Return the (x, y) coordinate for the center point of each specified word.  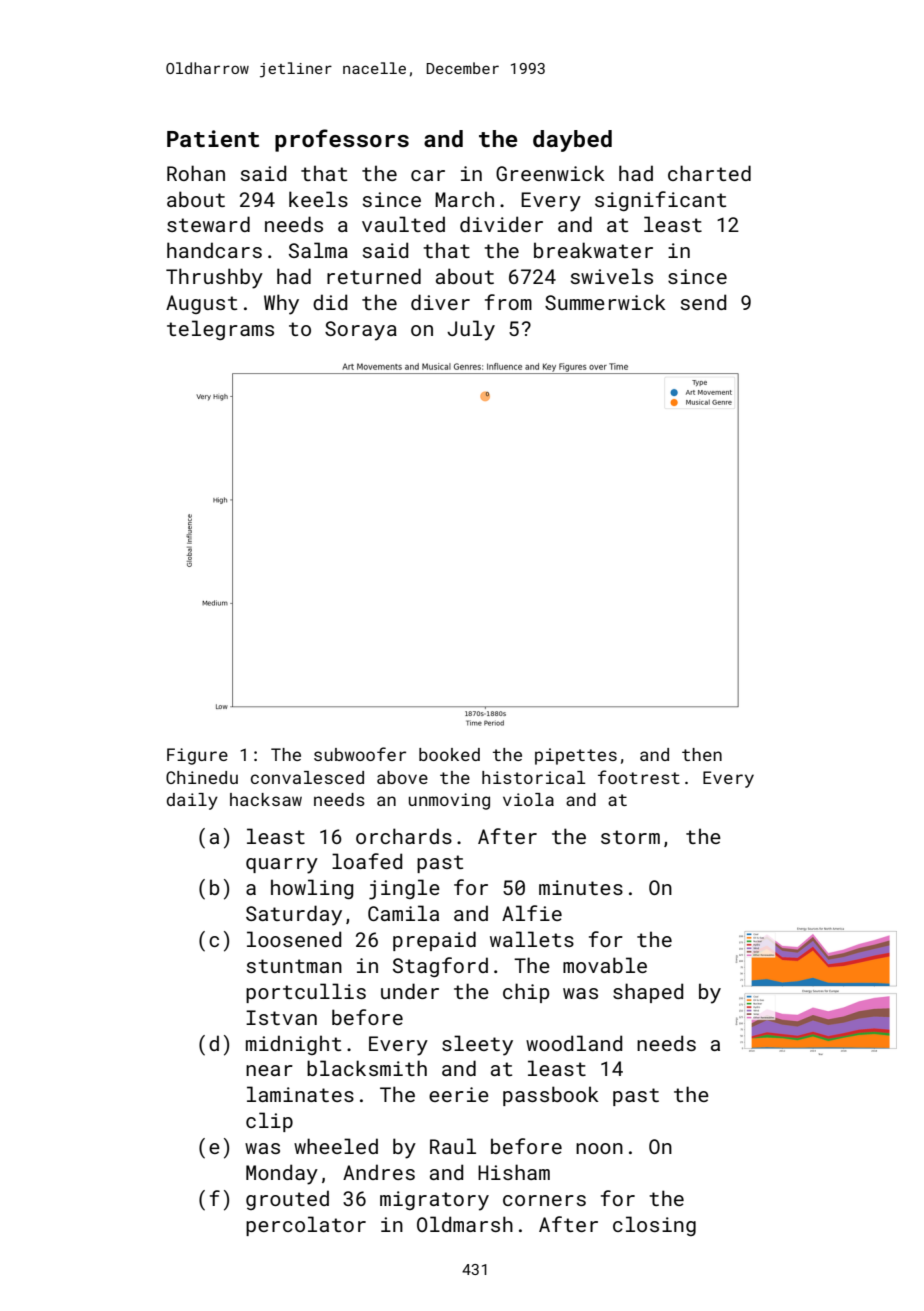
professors (342, 140)
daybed (572, 141)
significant (660, 201)
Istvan (281, 1017)
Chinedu (202, 777)
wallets (532, 939)
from (508, 302)
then (702, 754)
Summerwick (605, 302)
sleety (477, 1045)
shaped (648, 993)
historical (534, 777)
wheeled (336, 1146)
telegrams (220, 330)
